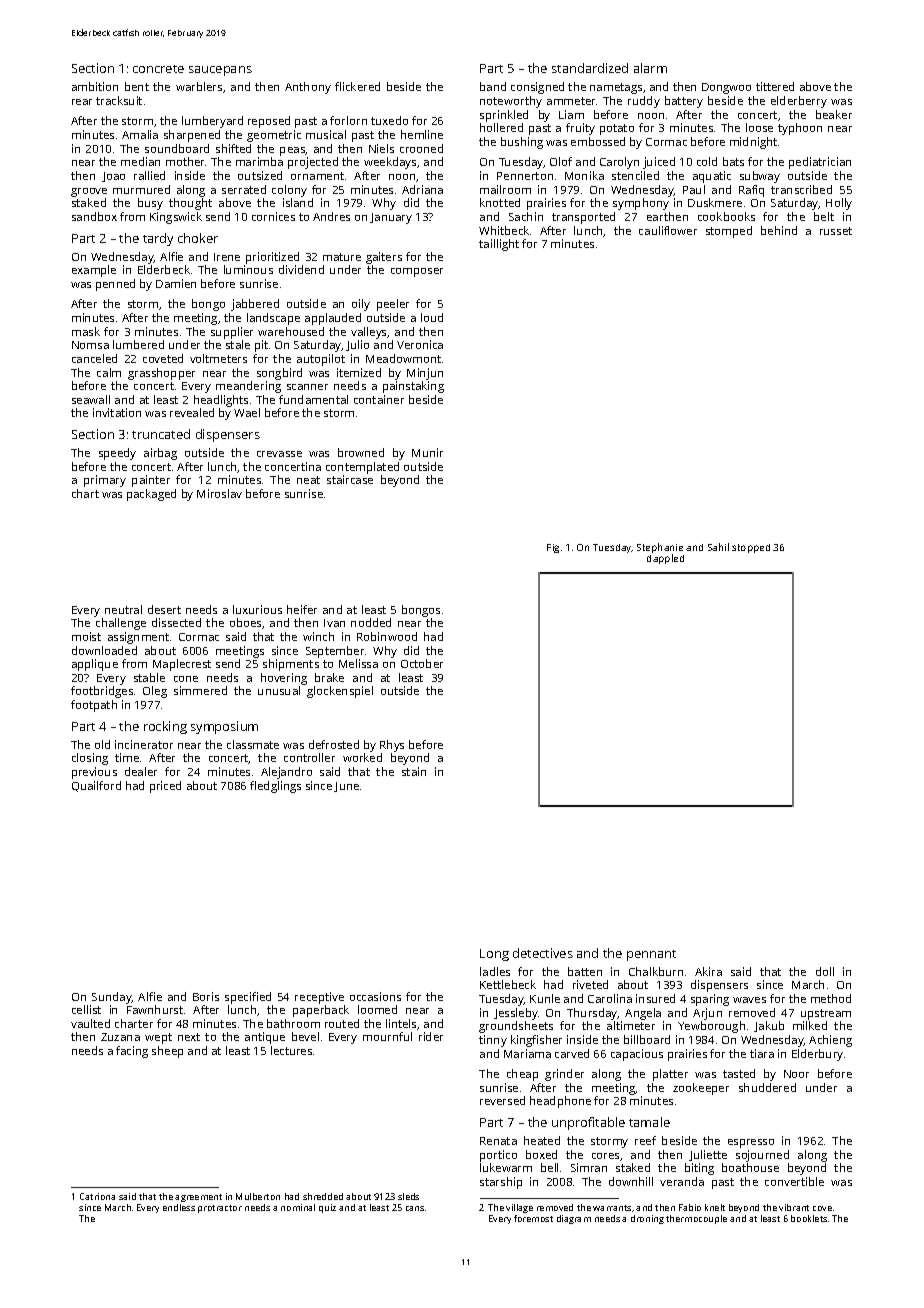  I want to click on Zuzana, so click(120, 1037).
